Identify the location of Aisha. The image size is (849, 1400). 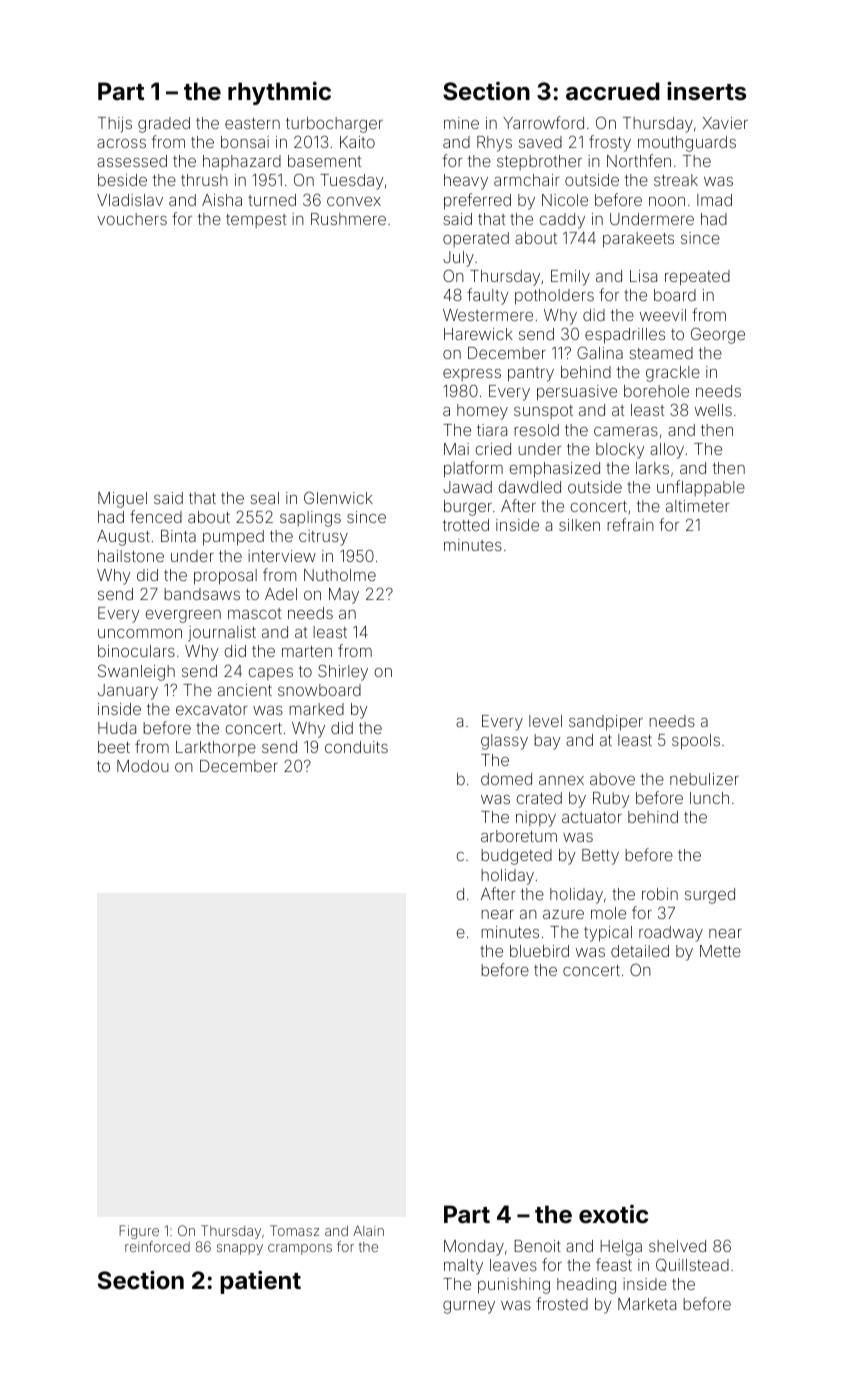
(222, 200).
